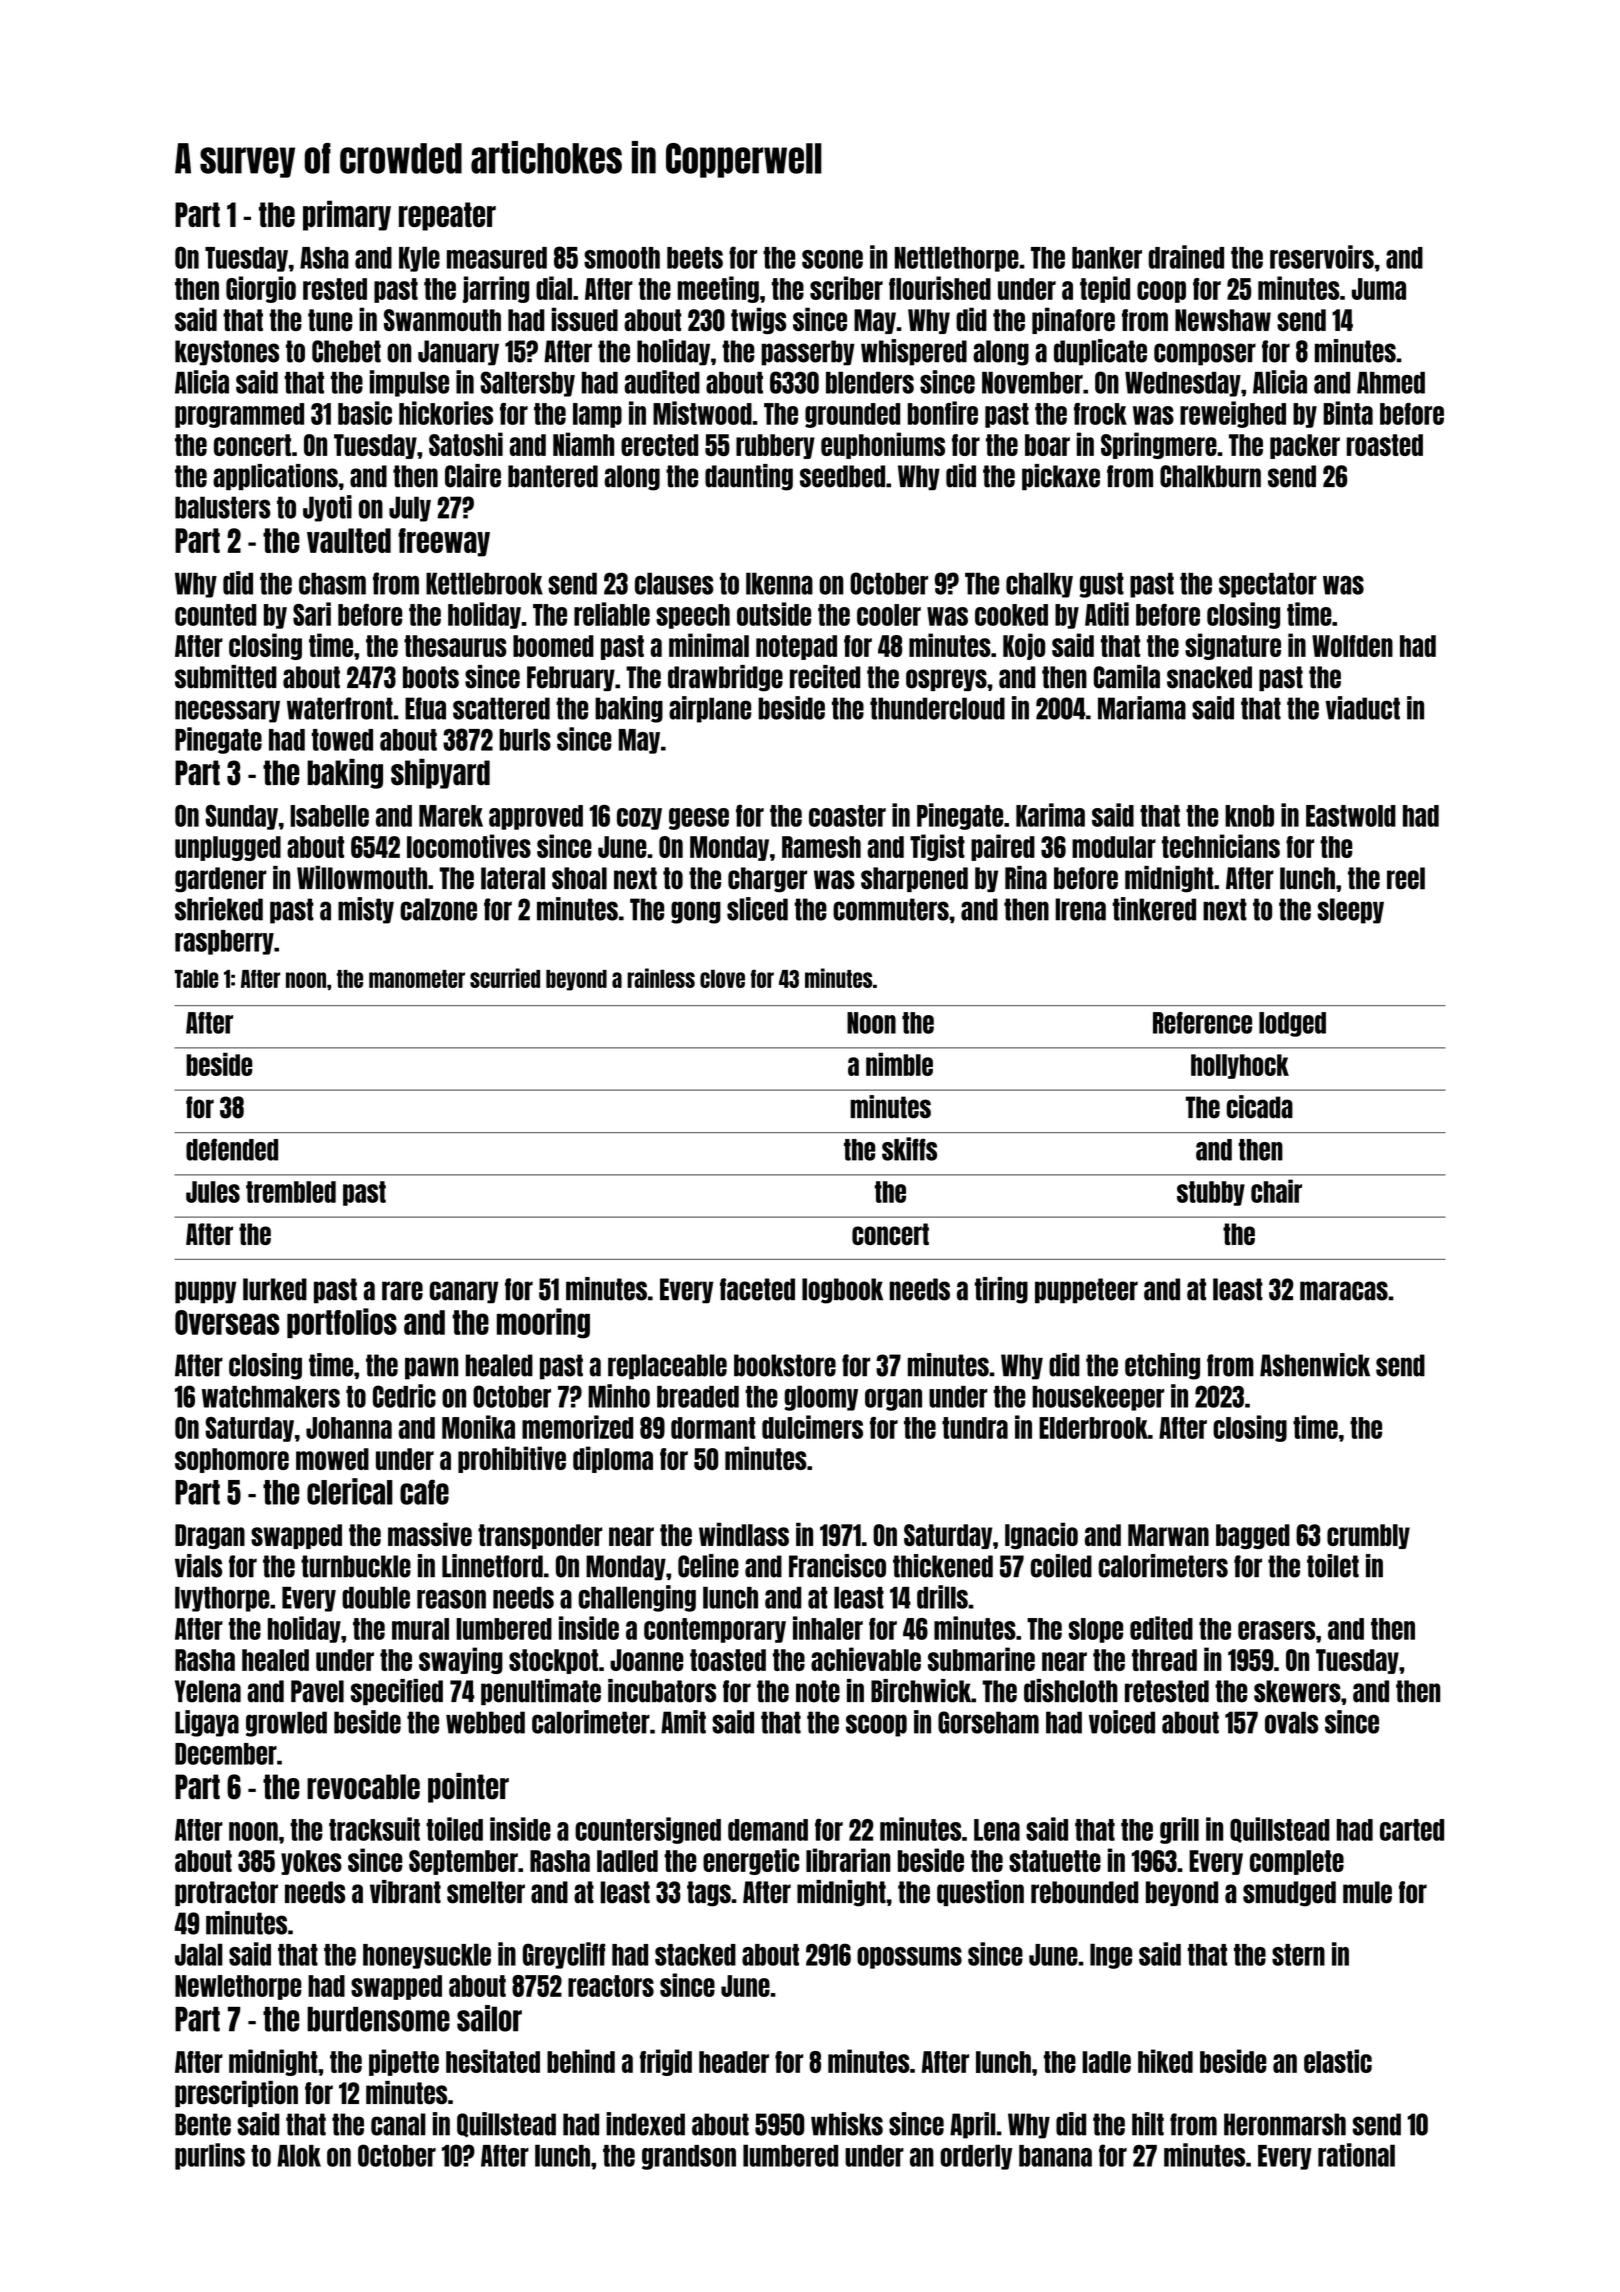 Image resolution: width=1620 pixels, height=2292 pixels. I want to click on beets, so click(695, 258).
